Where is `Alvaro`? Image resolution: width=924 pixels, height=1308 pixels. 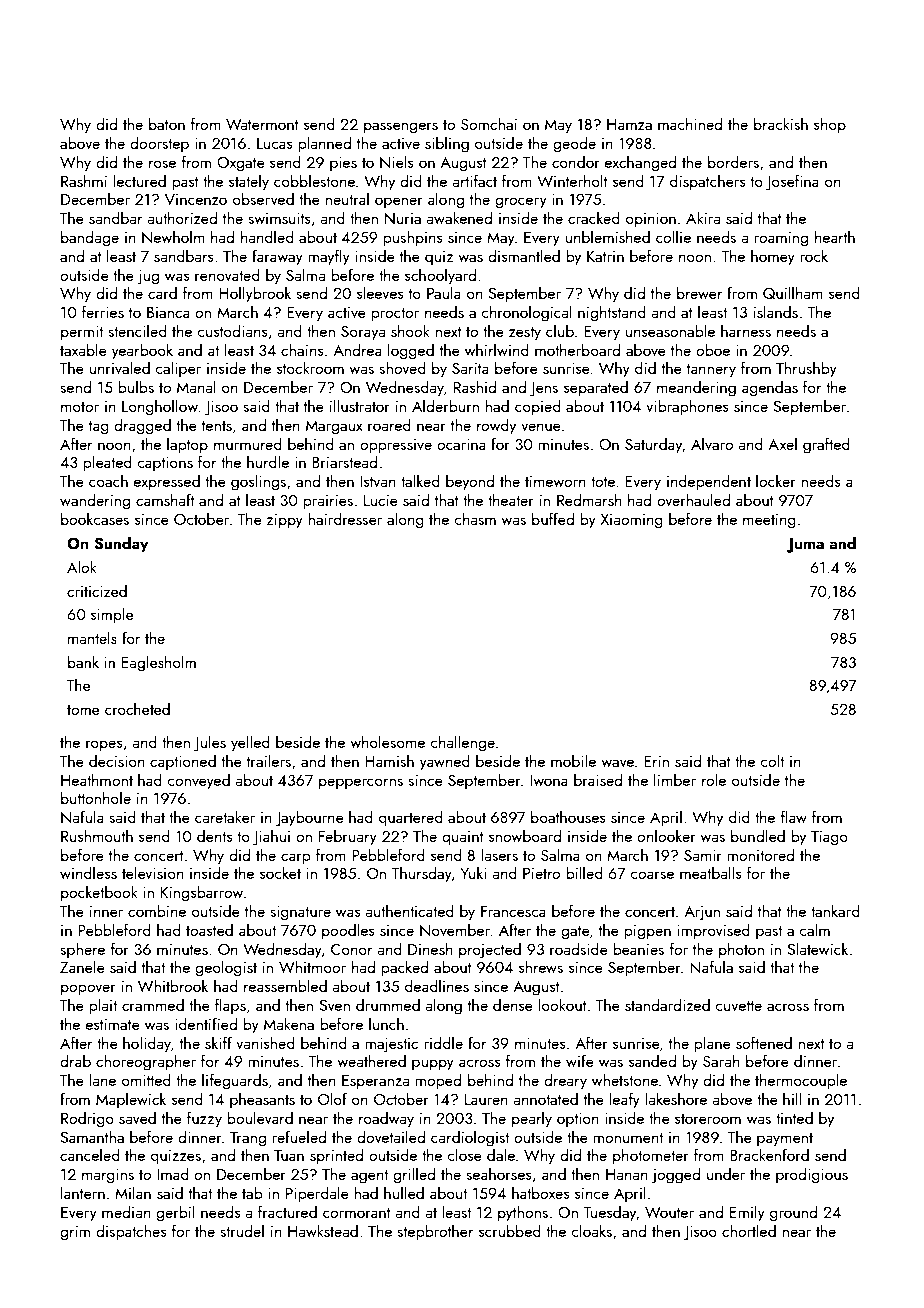 Alvaro is located at coordinates (712, 443).
